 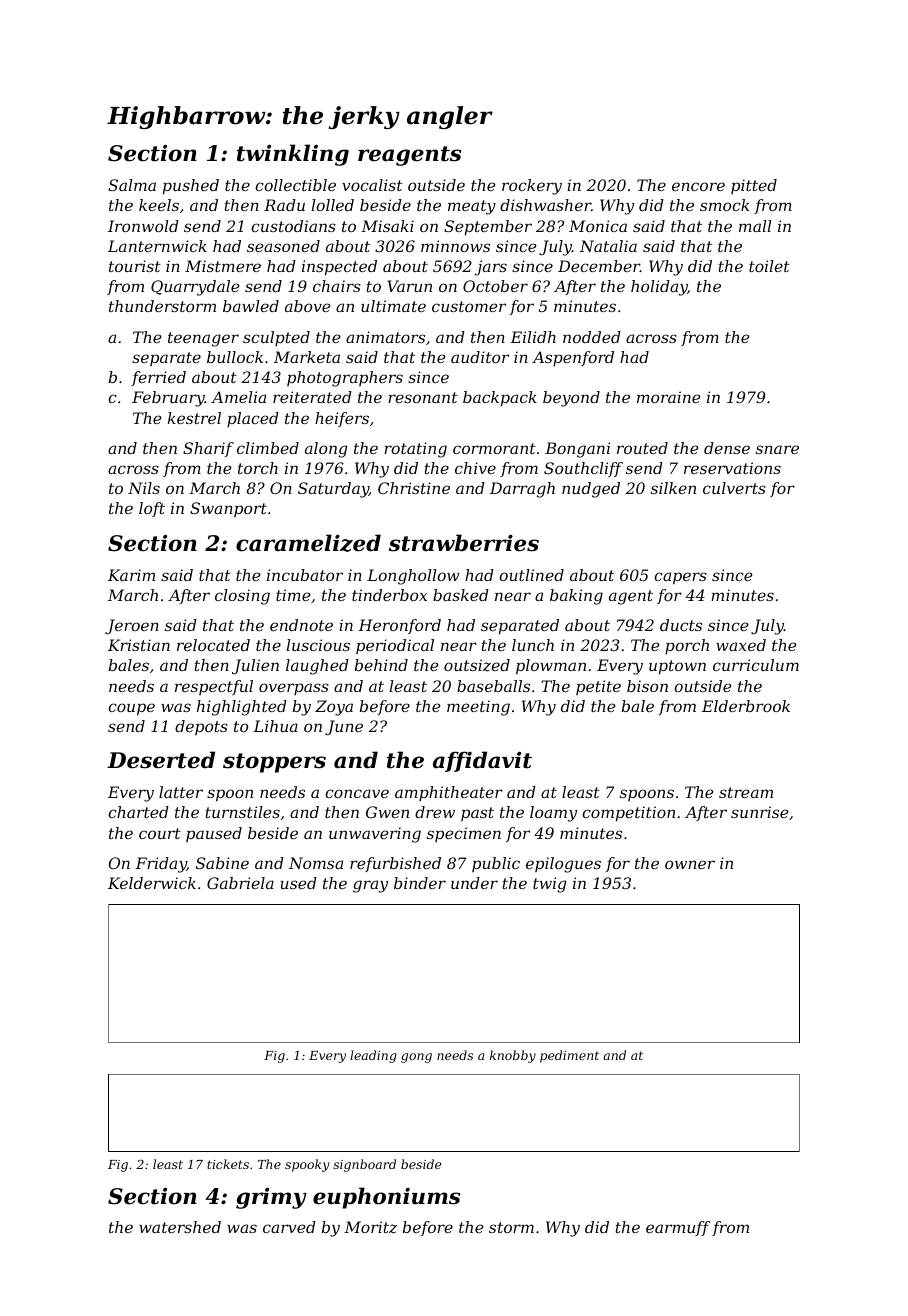 What do you see at coordinates (370, 886) in the page?
I see `gray` at bounding box center [370, 886].
